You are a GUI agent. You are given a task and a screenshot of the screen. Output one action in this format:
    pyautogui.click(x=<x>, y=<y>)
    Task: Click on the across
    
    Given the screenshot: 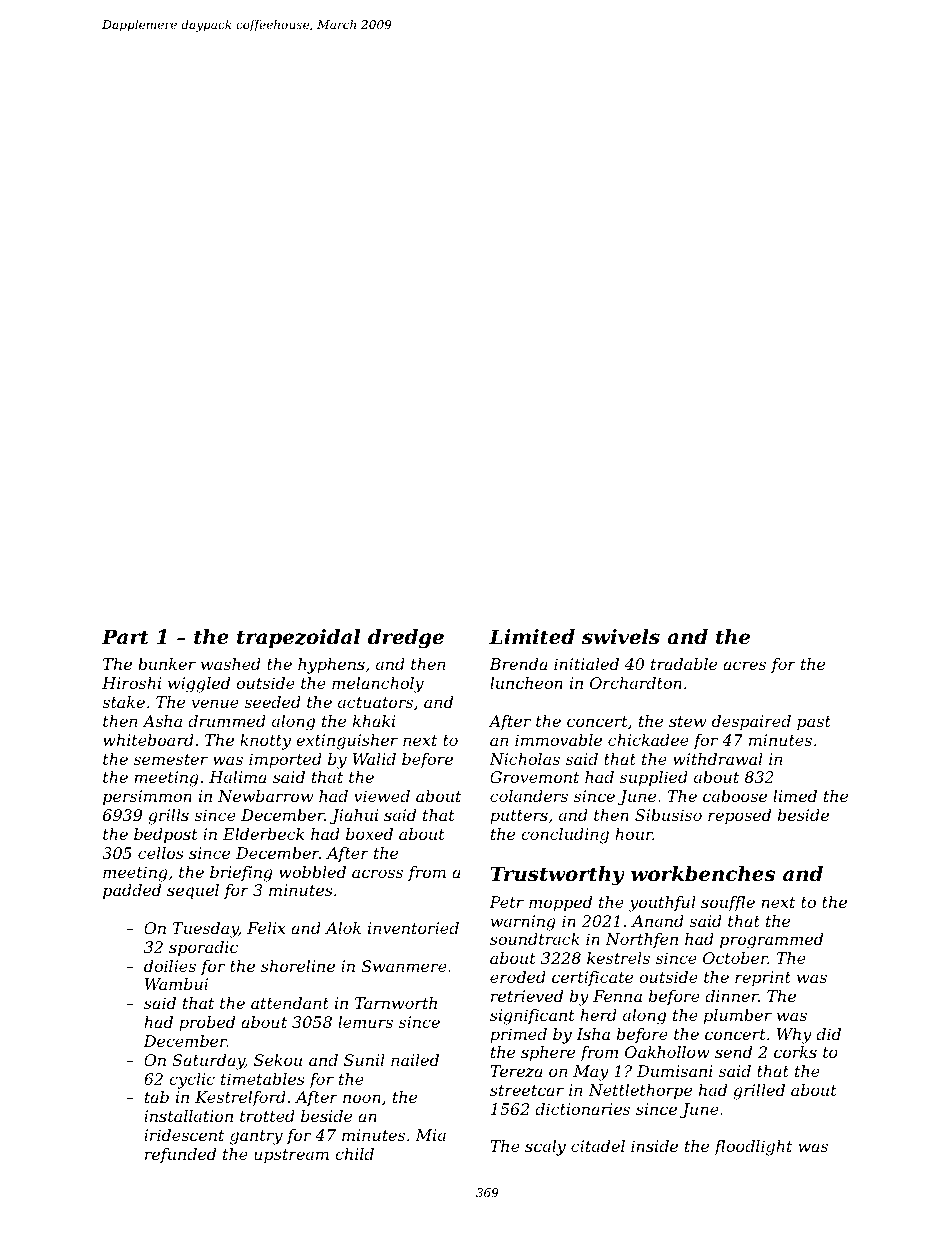 What is the action you would take?
    pyautogui.click(x=377, y=873)
